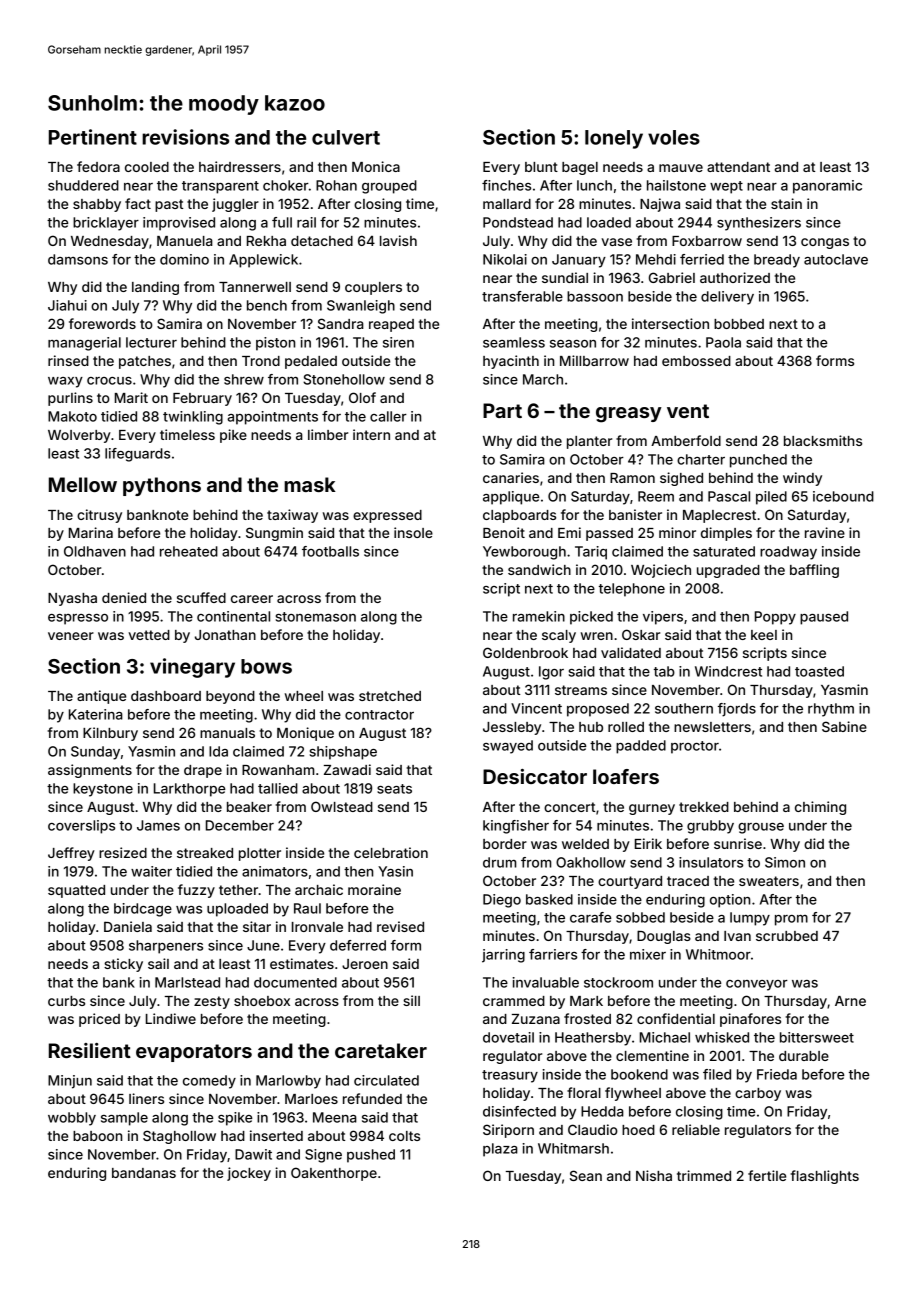 The height and width of the image is (1308, 924). I want to click on Makoto, so click(72, 416).
